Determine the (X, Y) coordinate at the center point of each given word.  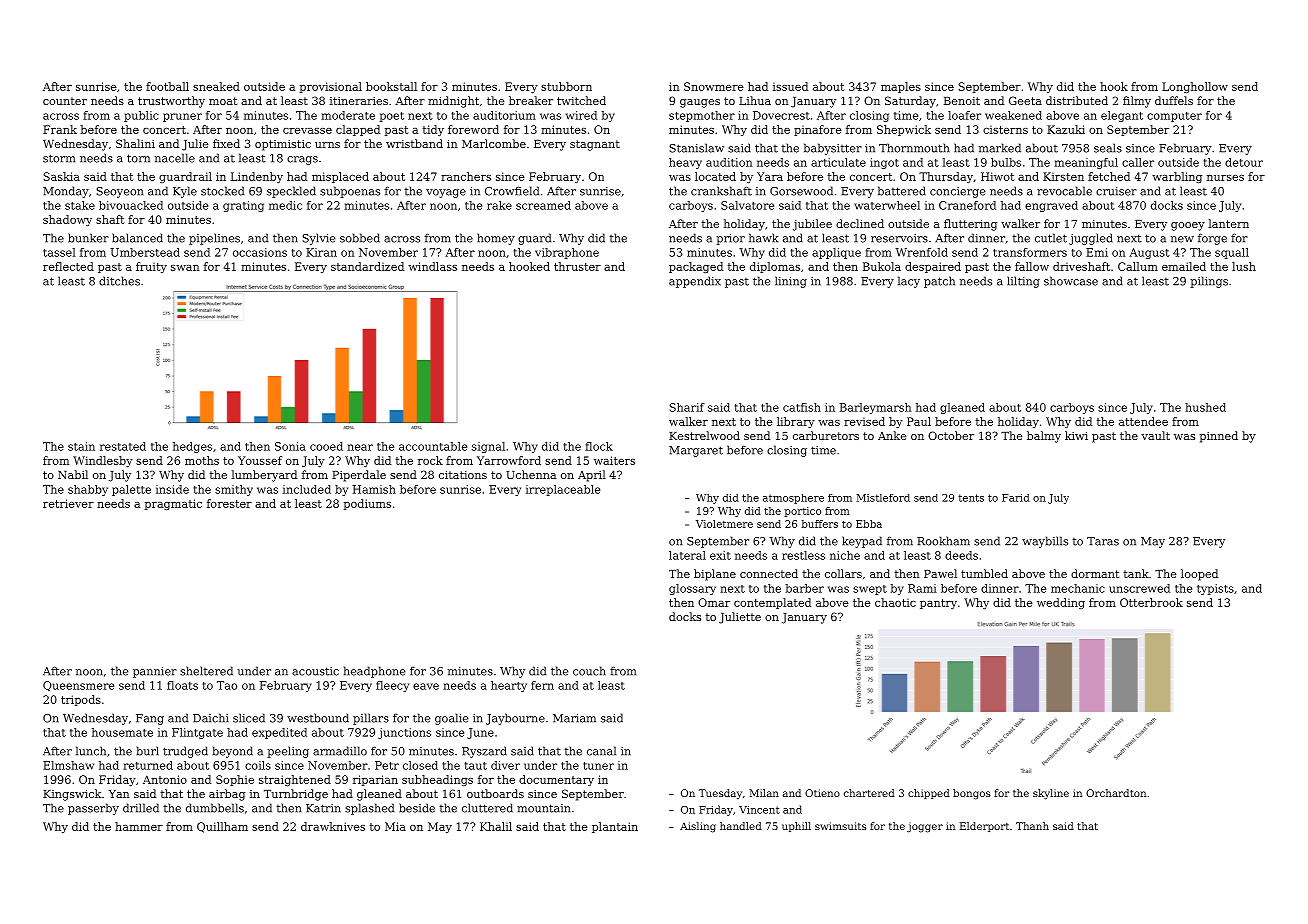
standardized (367, 266)
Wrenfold (921, 252)
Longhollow (1195, 87)
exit (720, 555)
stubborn (566, 86)
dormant (1095, 573)
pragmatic (173, 504)
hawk (763, 238)
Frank (60, 129)
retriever (68, 503)
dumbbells (215, 808)
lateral (687, 555)
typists (1215, 589)
